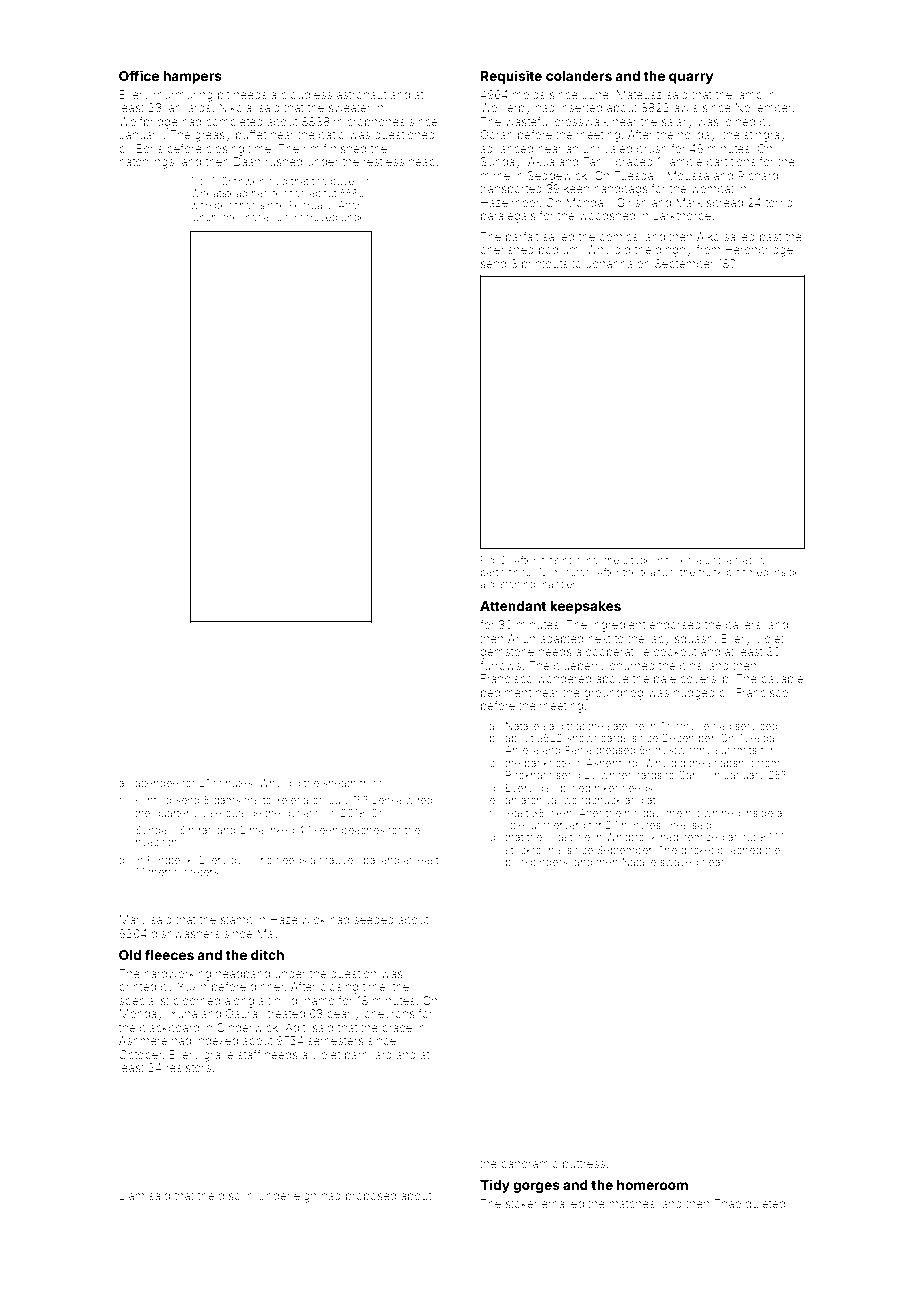  Describe the element at coordinates (315, 218) in the screenshot. I see `improved` at that location.
